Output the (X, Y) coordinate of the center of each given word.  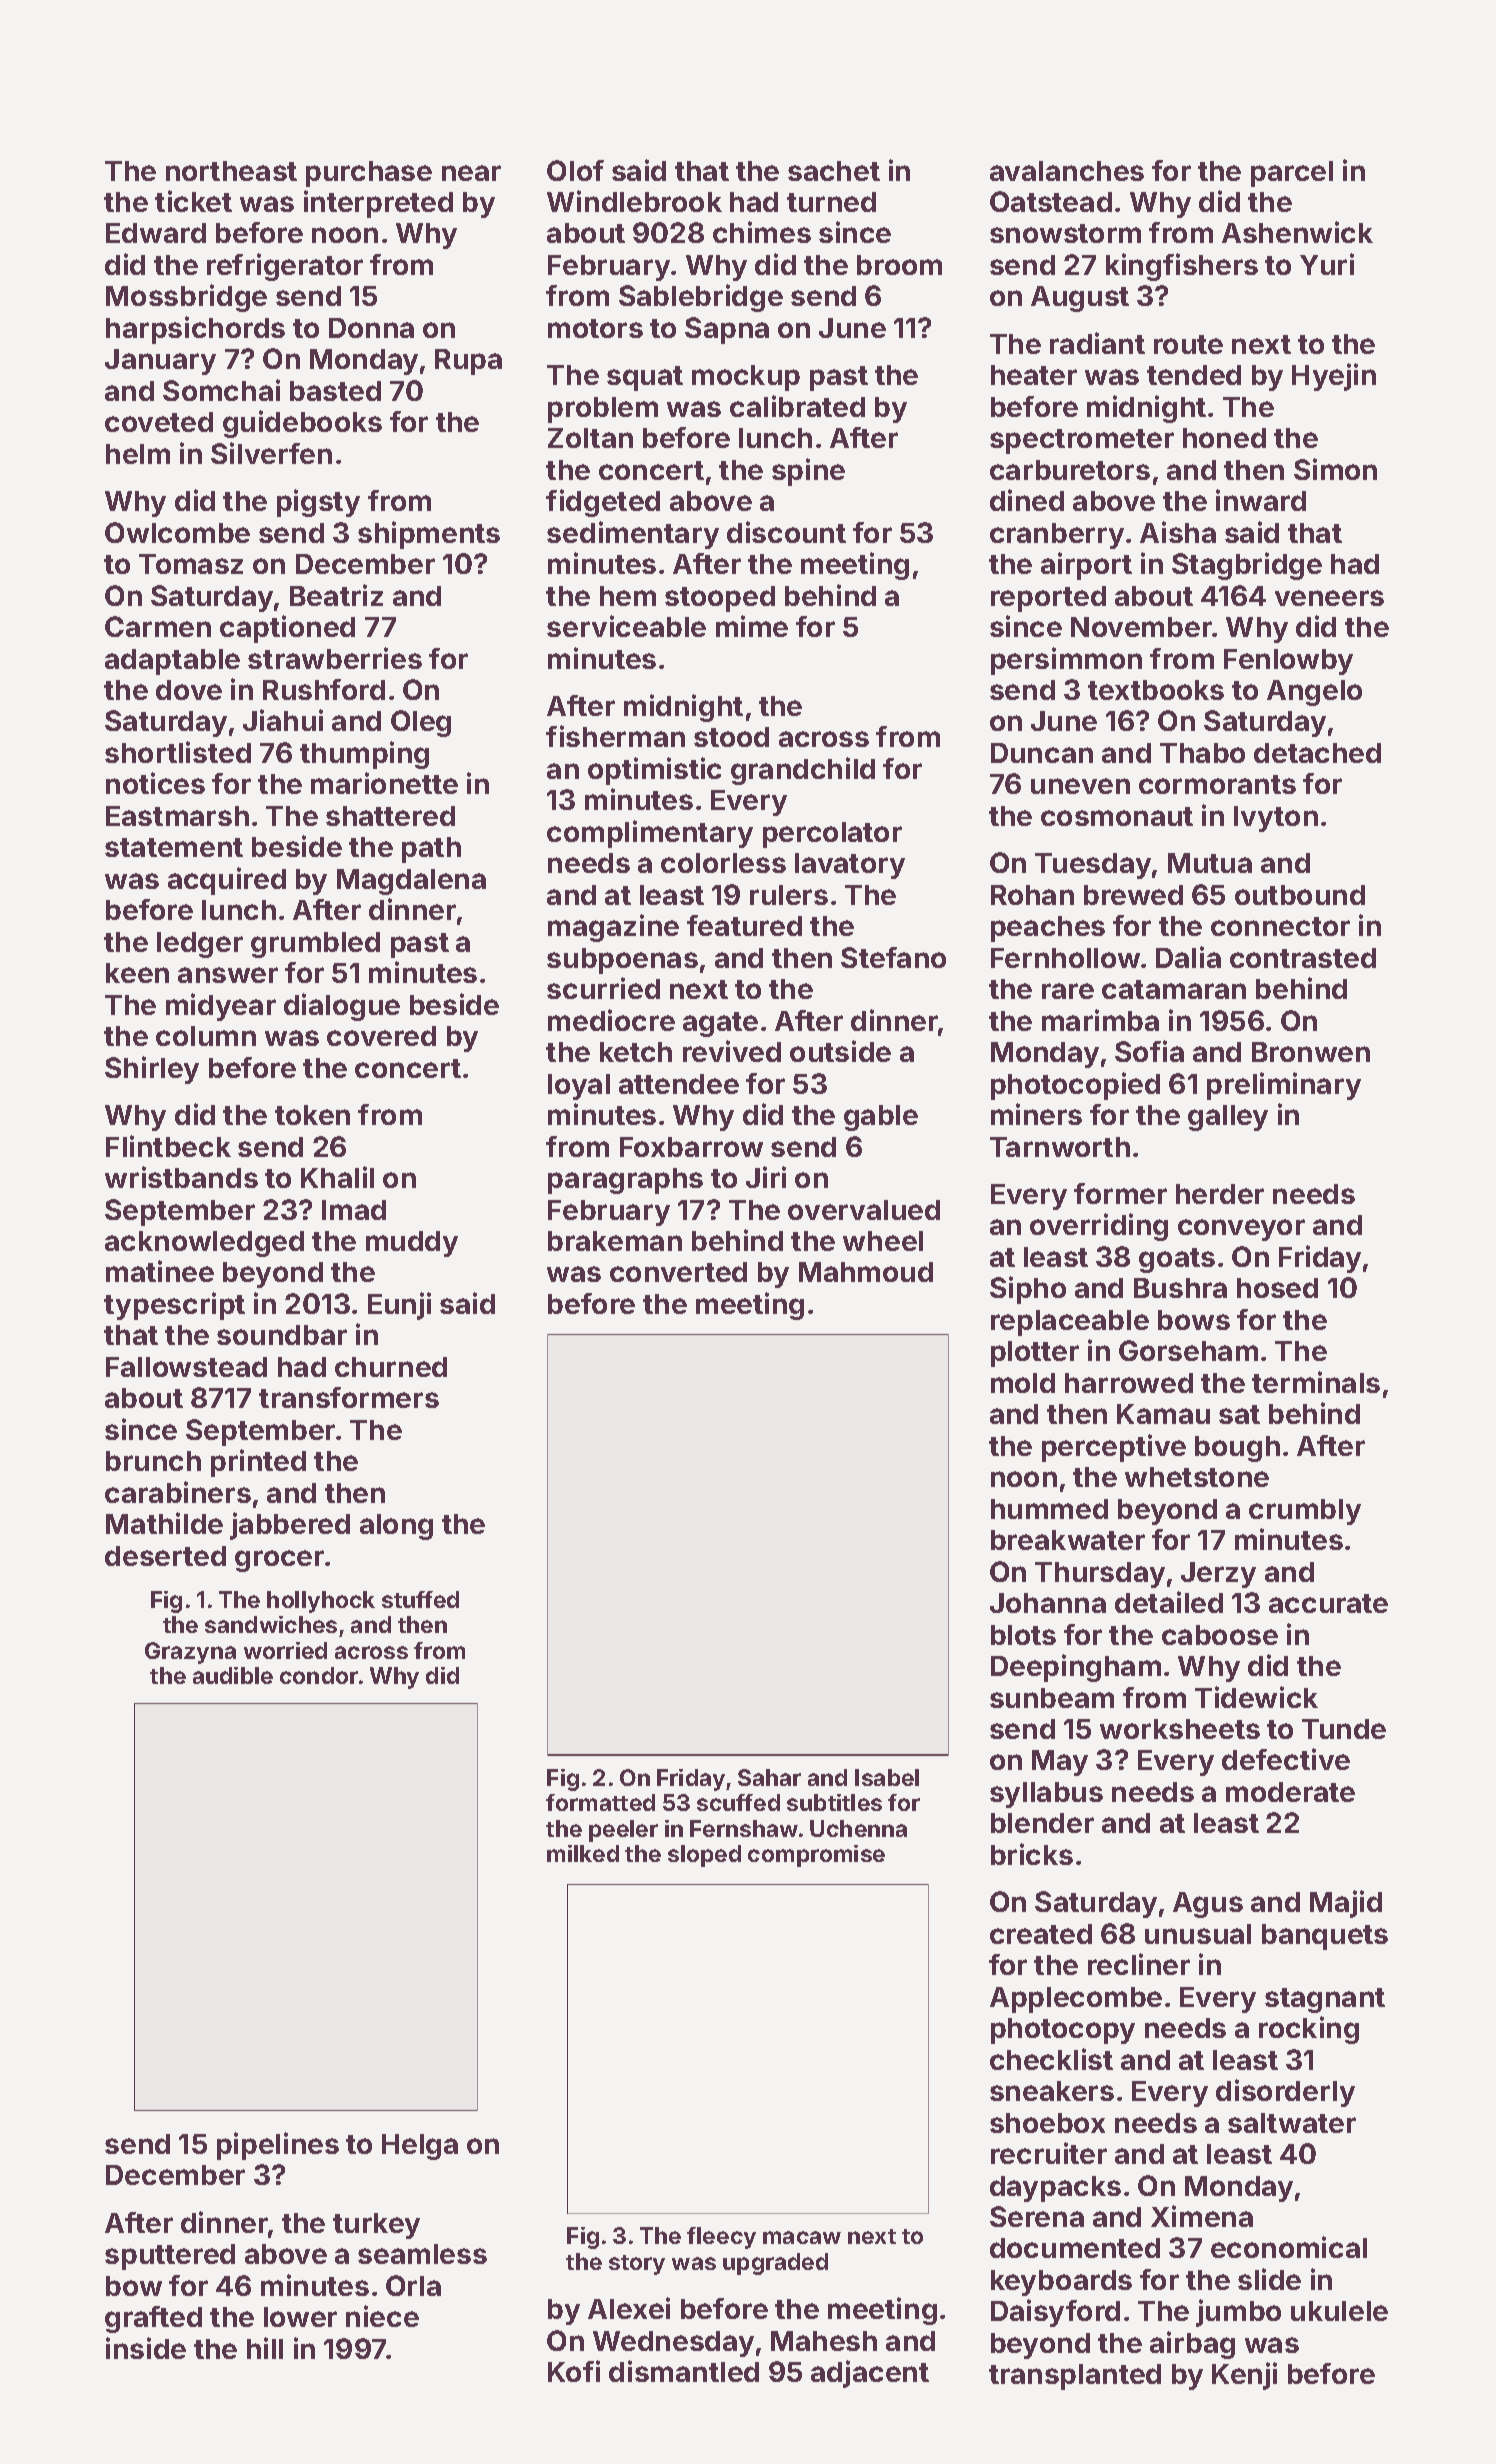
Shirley (152, 1070)
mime (752, 626)
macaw (802, 2237)
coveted (159, 422)
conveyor (1241, 1230)
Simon (1335, 469)
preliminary (1284, 1086)
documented (1075, 2248)
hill (265, 2348)
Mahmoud (866, 1272)
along (396, 1527)
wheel (883, 1241)
